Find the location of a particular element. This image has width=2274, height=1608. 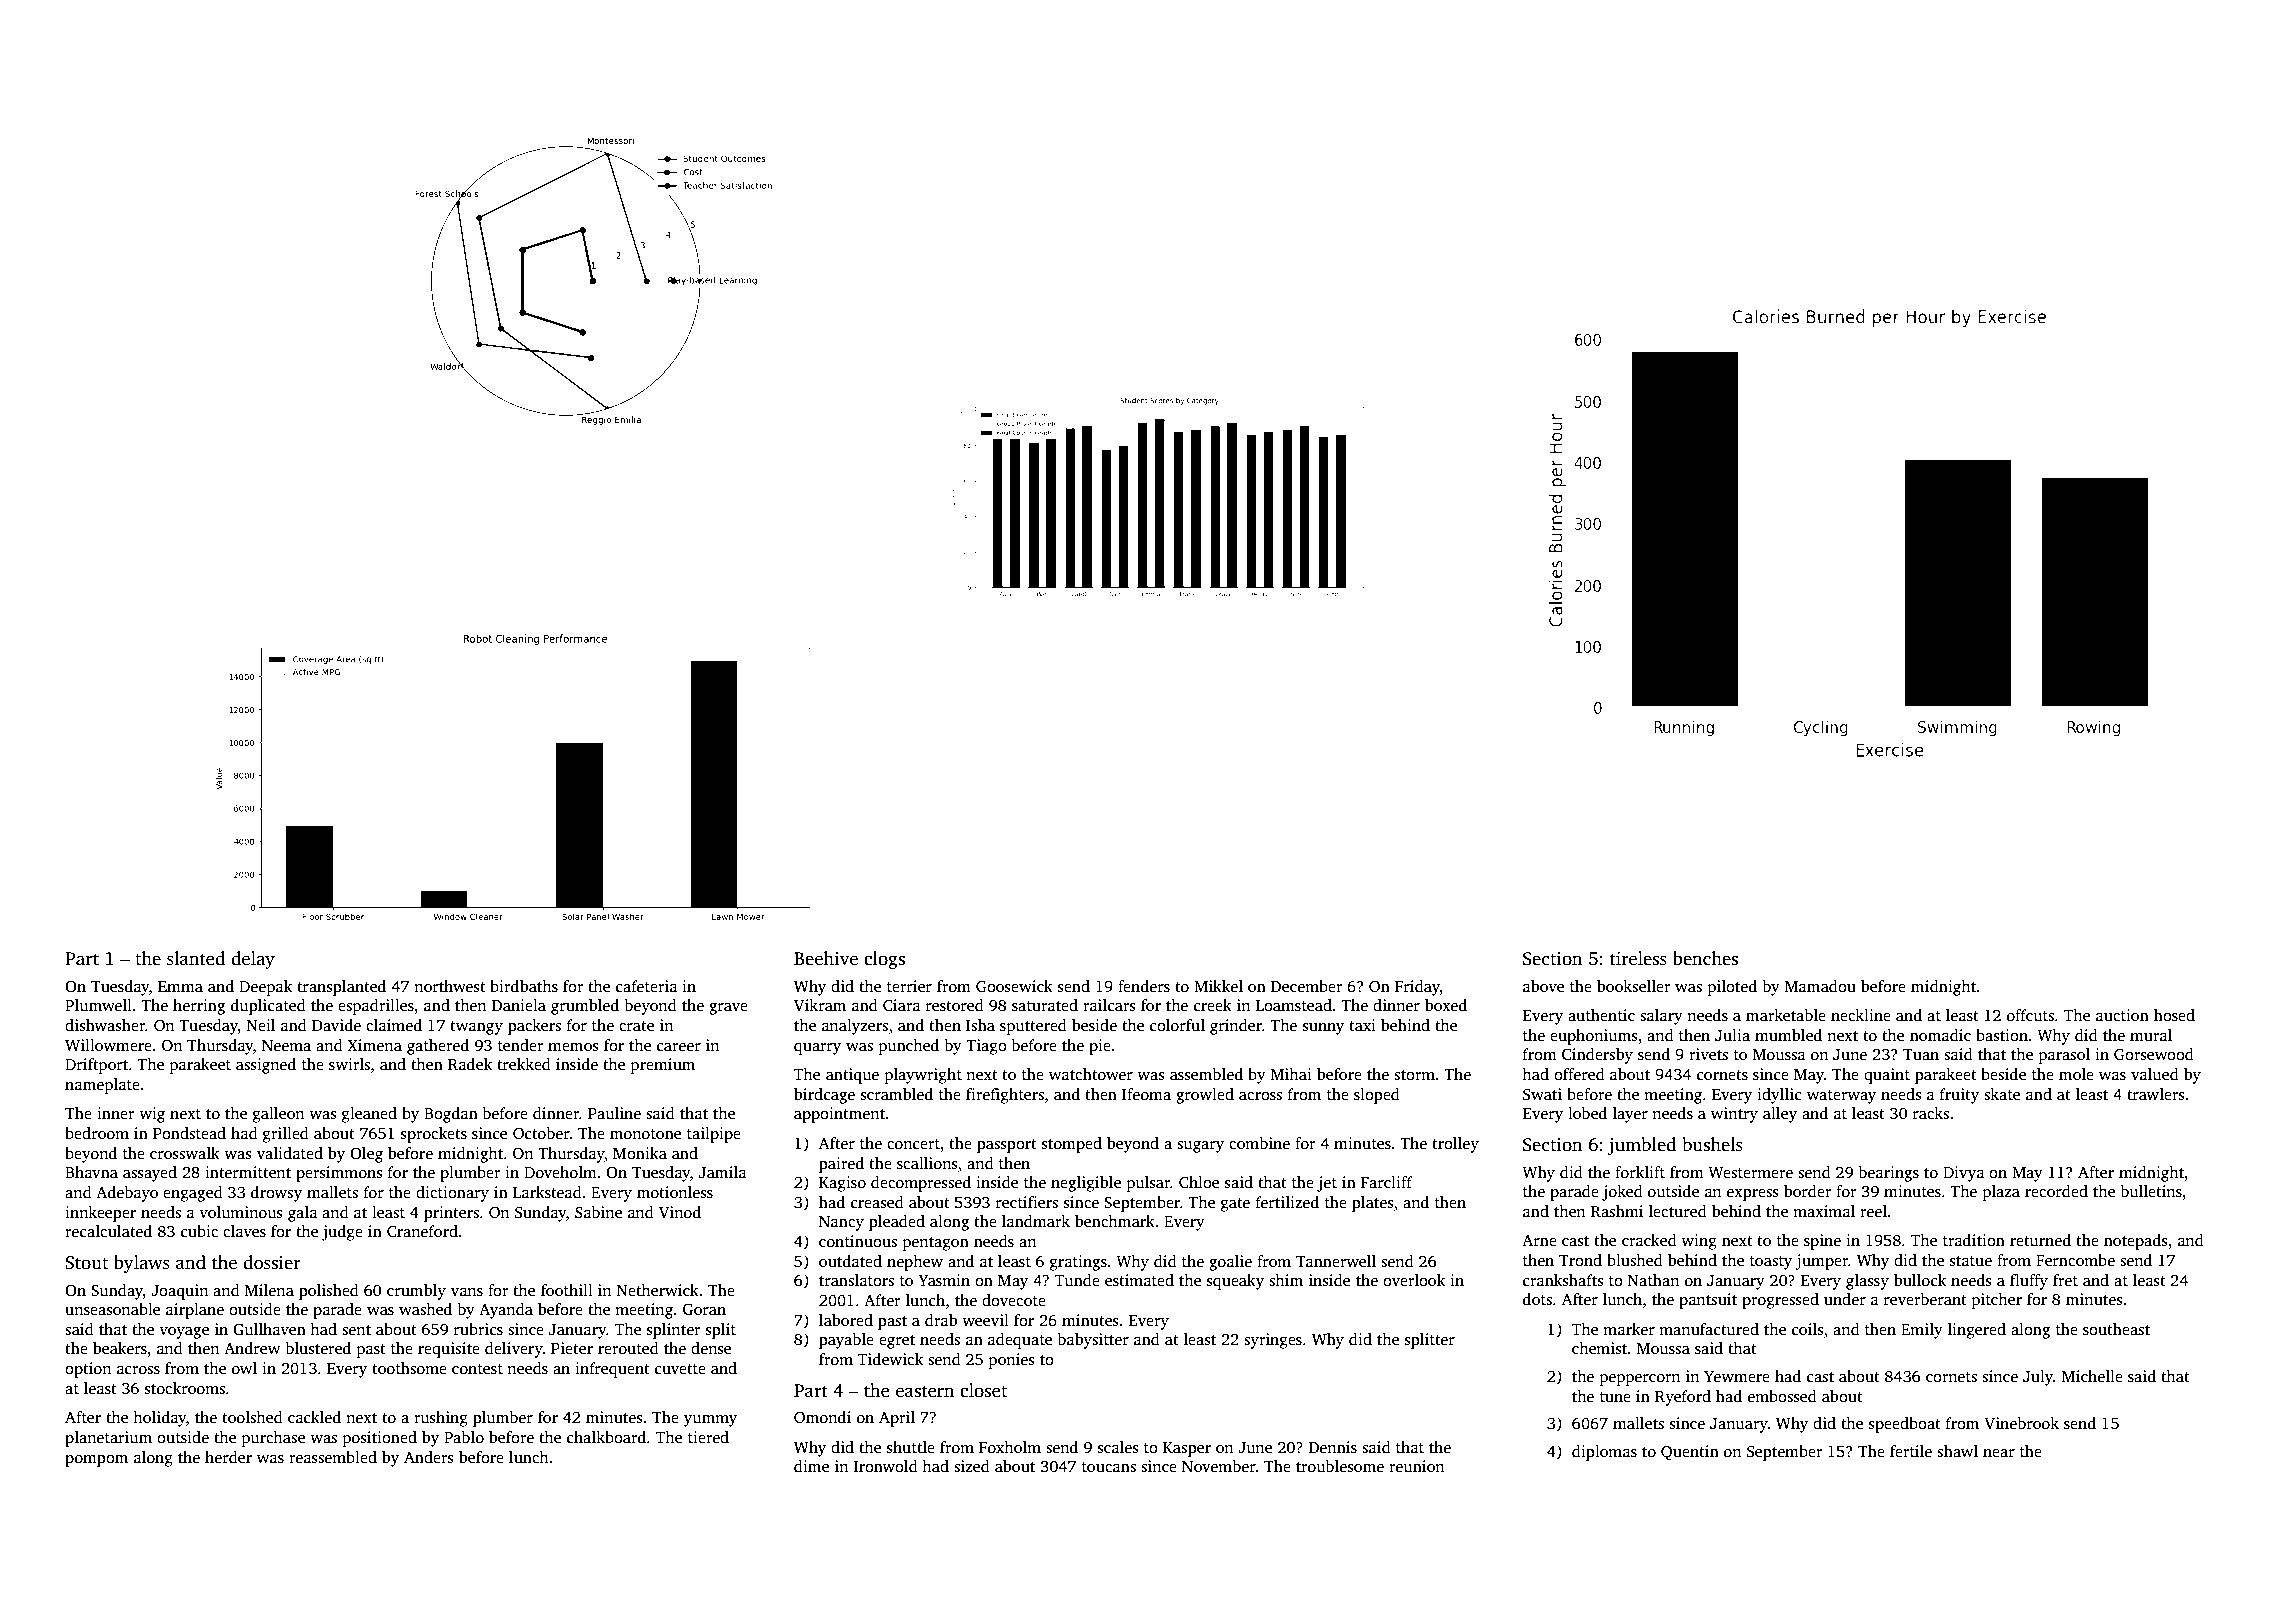

Joaquin is located at coordinates (179, 1292).
